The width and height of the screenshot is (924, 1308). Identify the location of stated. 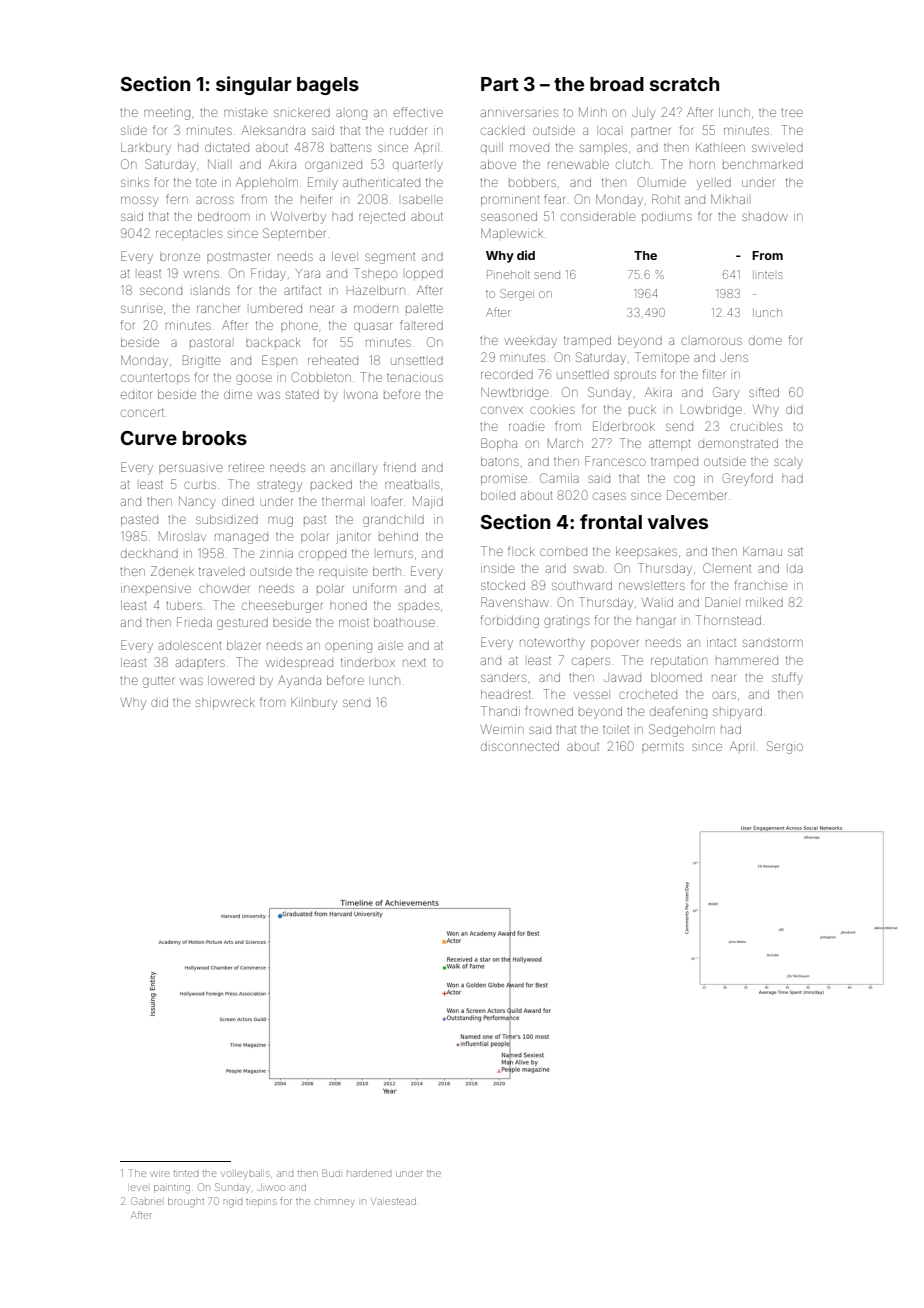
(302, 394).
